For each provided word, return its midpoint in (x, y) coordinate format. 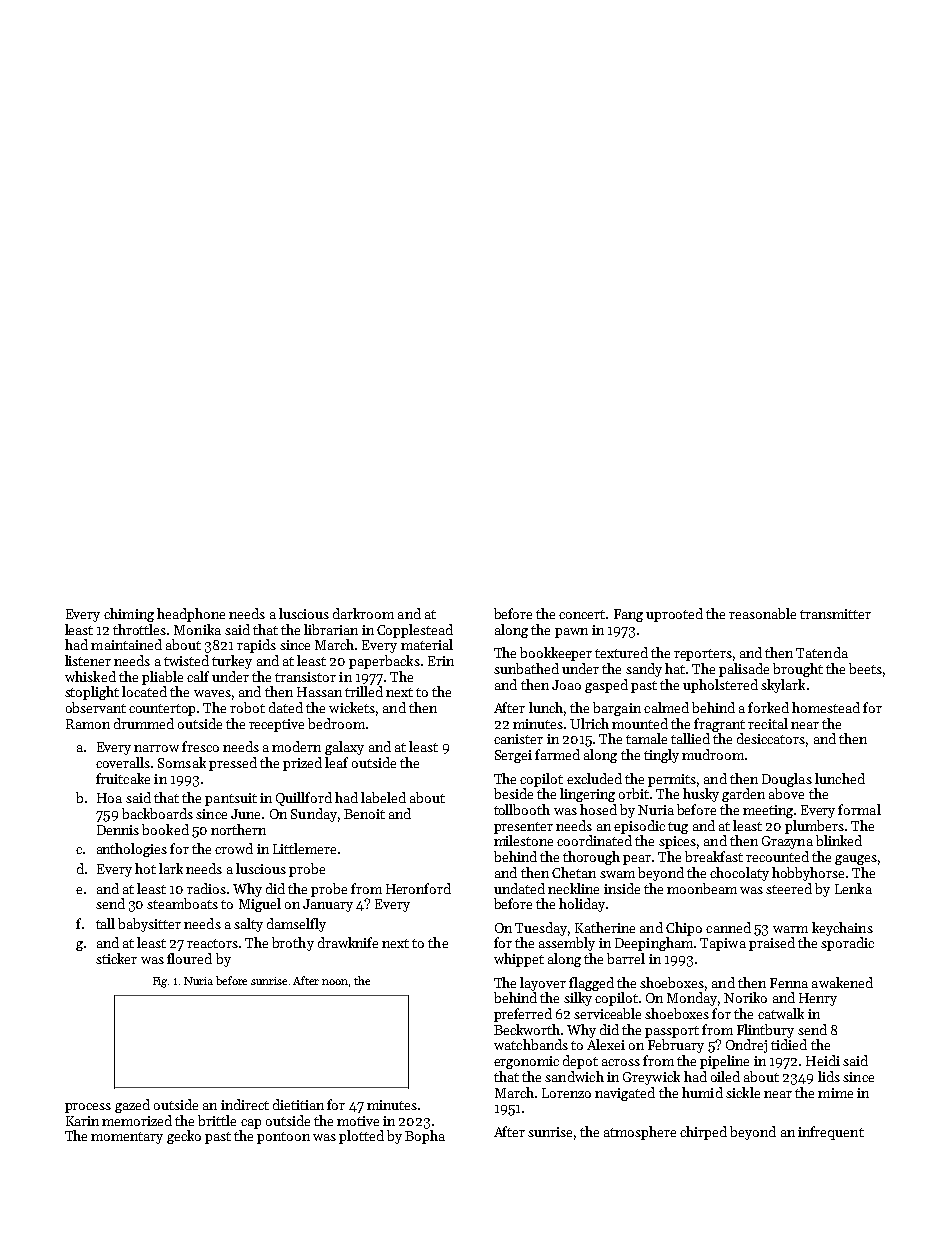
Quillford (304, 799)
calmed (666, 707)
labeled (383, 797)
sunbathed (526, 668)
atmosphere (640, 1133)
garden (743, 795)
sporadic (847, 944)
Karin (82, 1121)
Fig (160, 982)
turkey (232, 662)
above (786, 793)
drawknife (348, 942)
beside (513, 793)
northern (238, 829)
